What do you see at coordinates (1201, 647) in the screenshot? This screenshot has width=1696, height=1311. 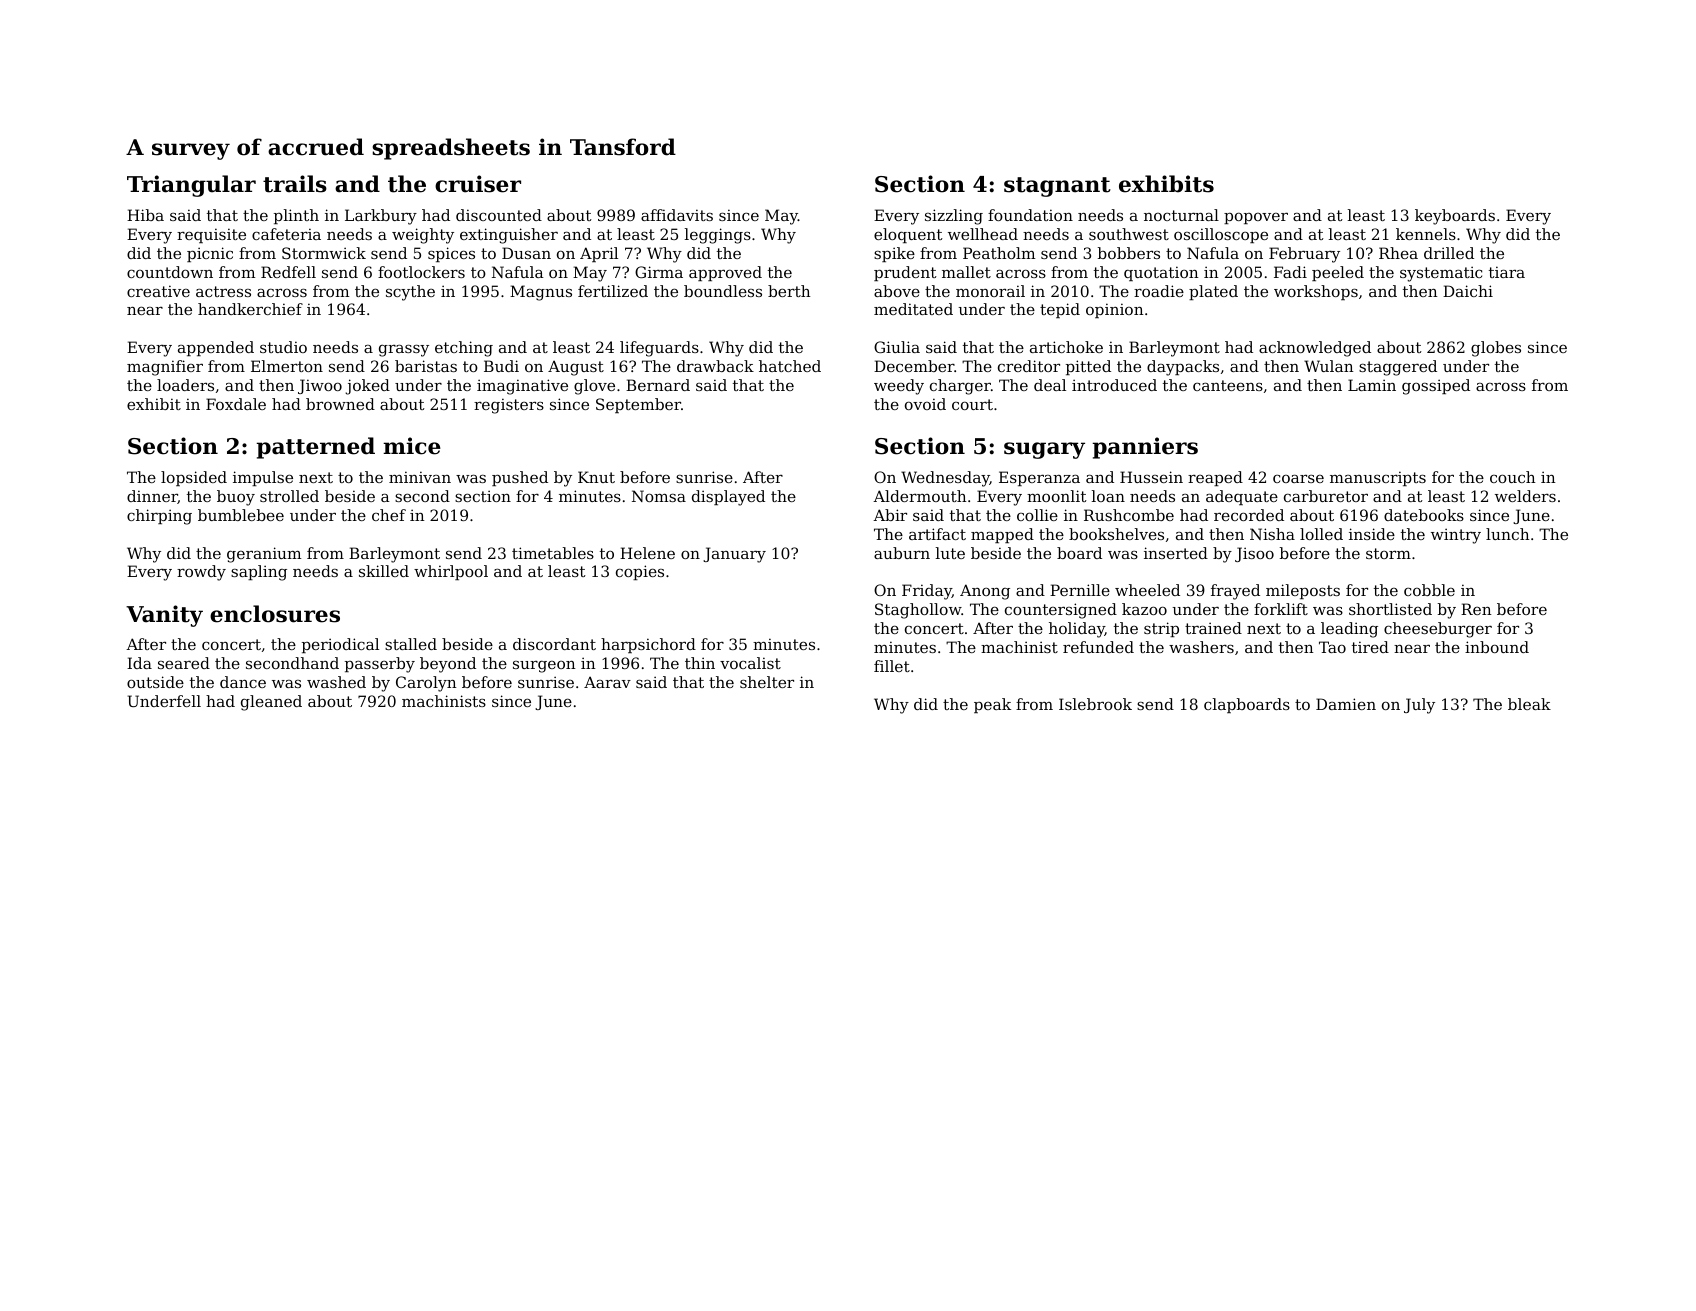 I see `washers` at bounding box center [1201, 647].
